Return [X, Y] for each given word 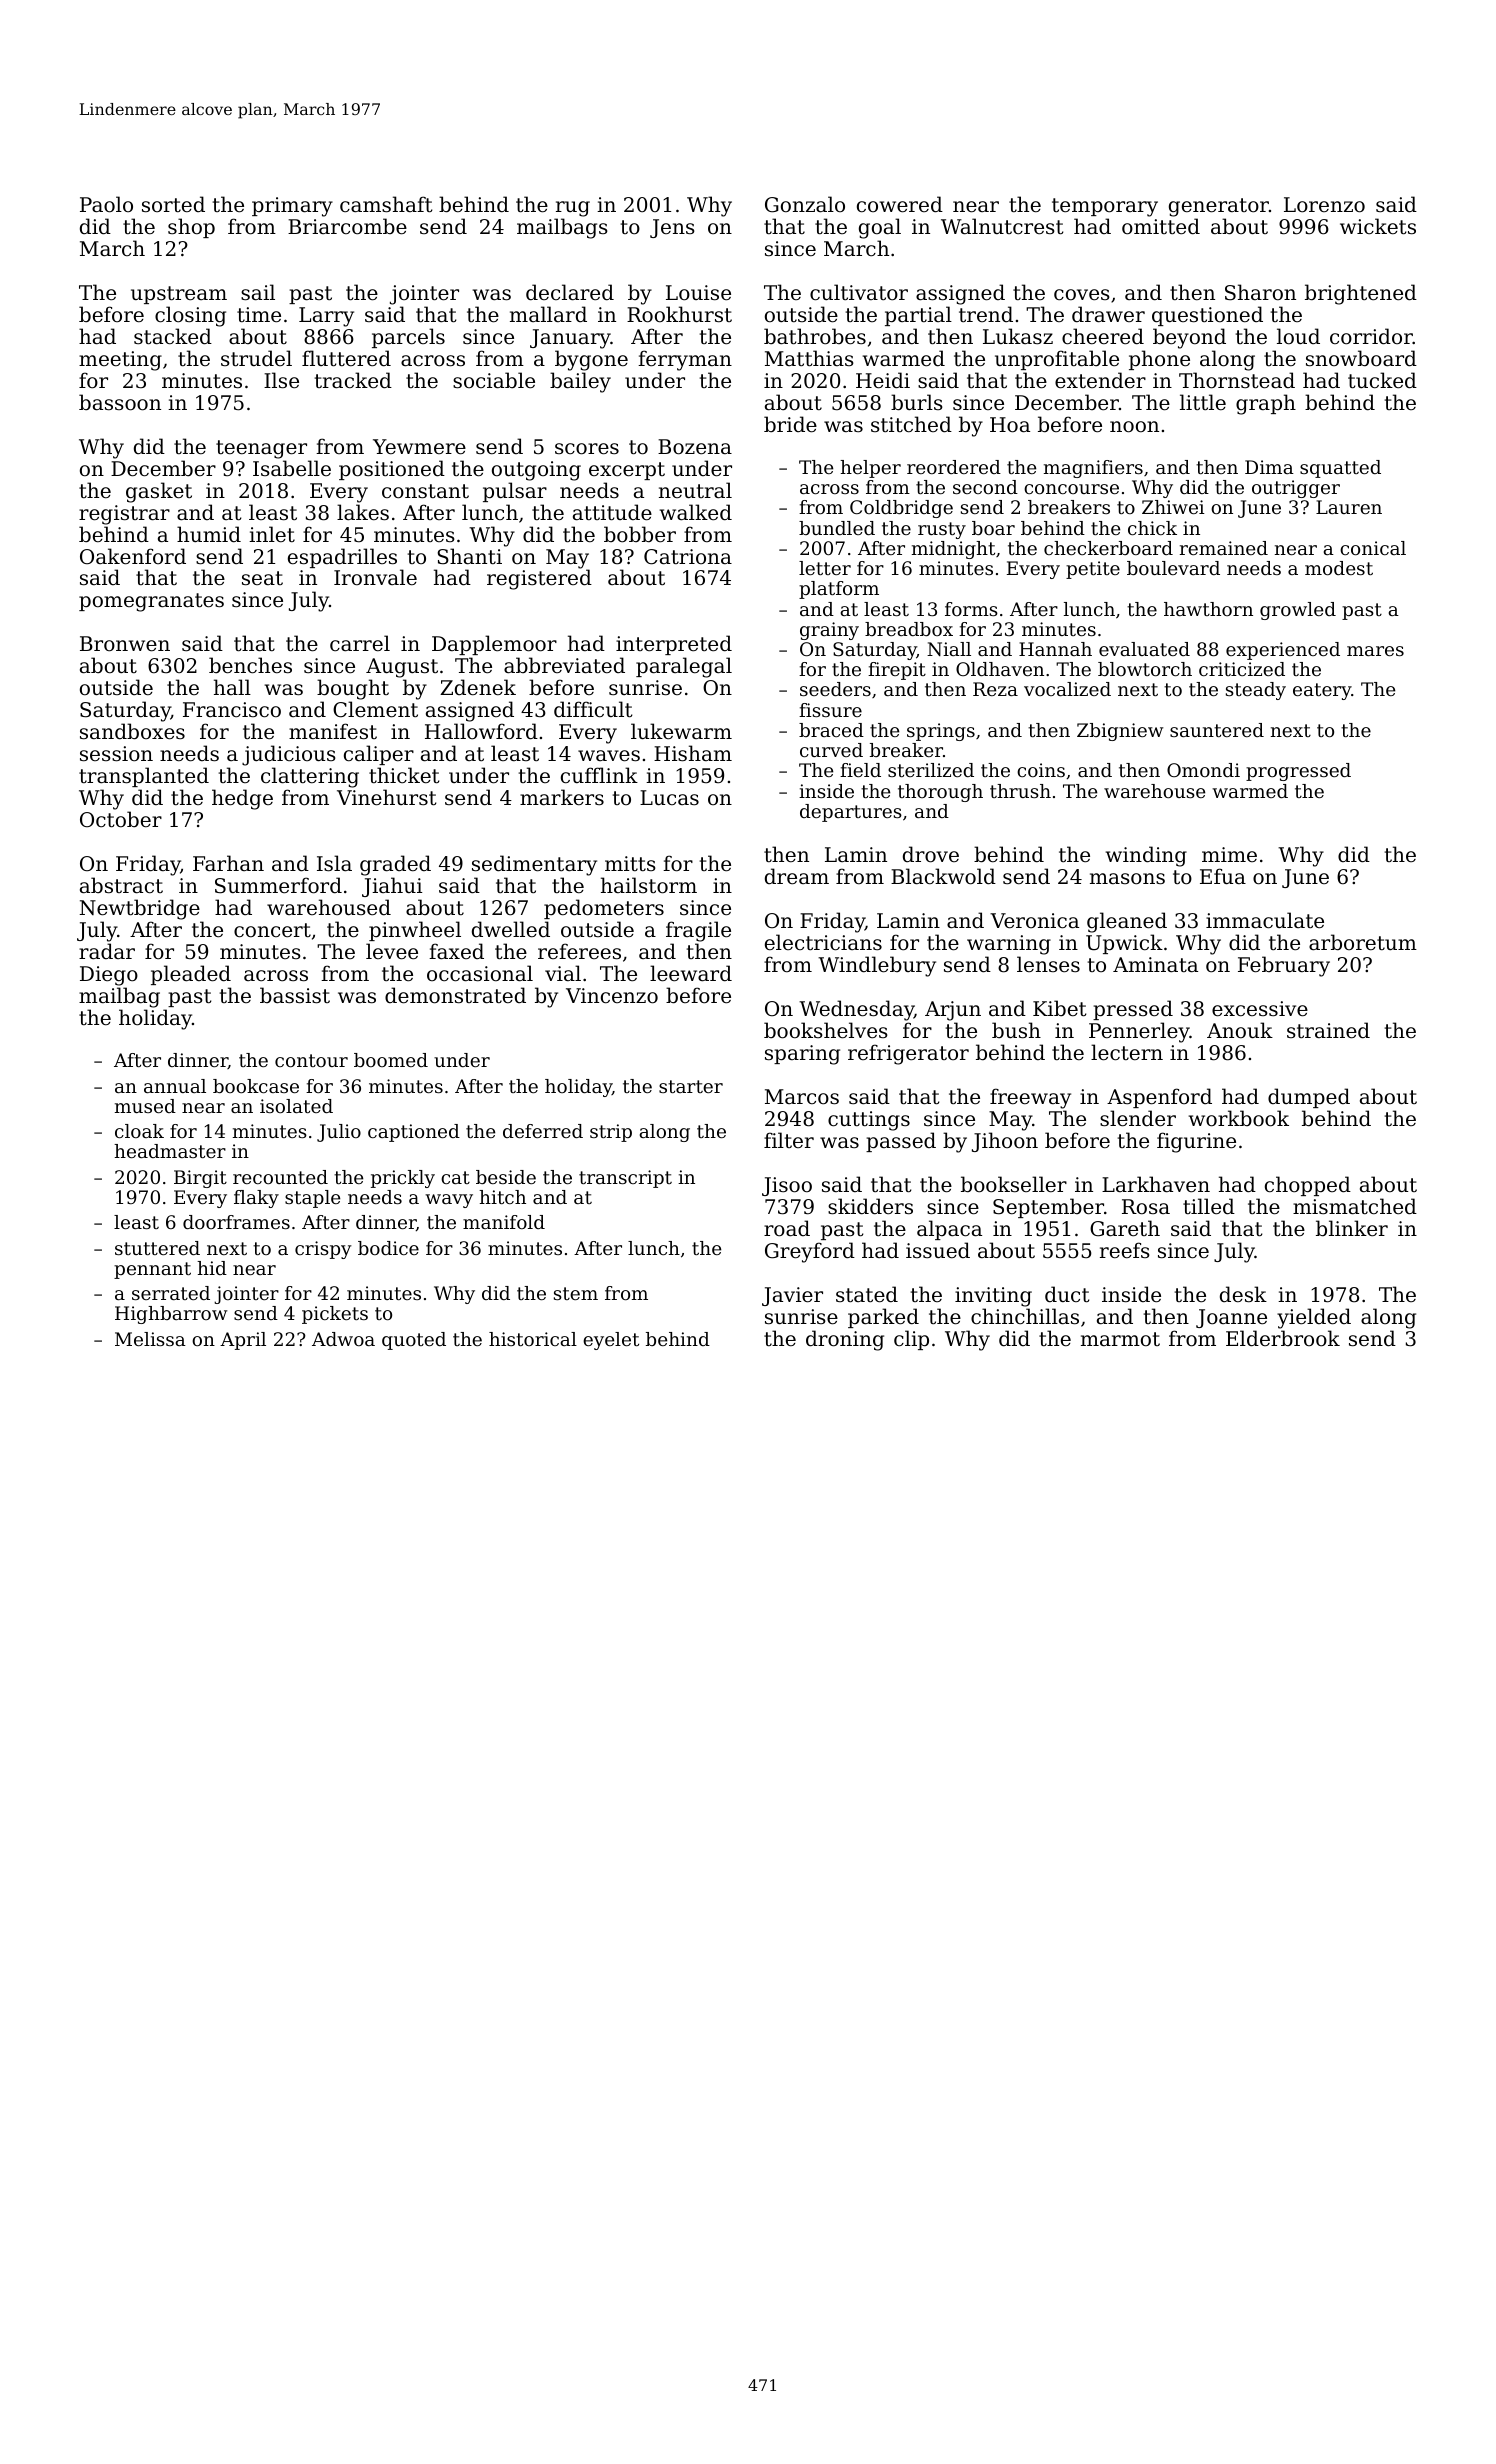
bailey [580, 382]
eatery [1322, 691]
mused [145, 1106]
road [787, 1228]
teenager [261, 449]
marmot [1120, 1339]
